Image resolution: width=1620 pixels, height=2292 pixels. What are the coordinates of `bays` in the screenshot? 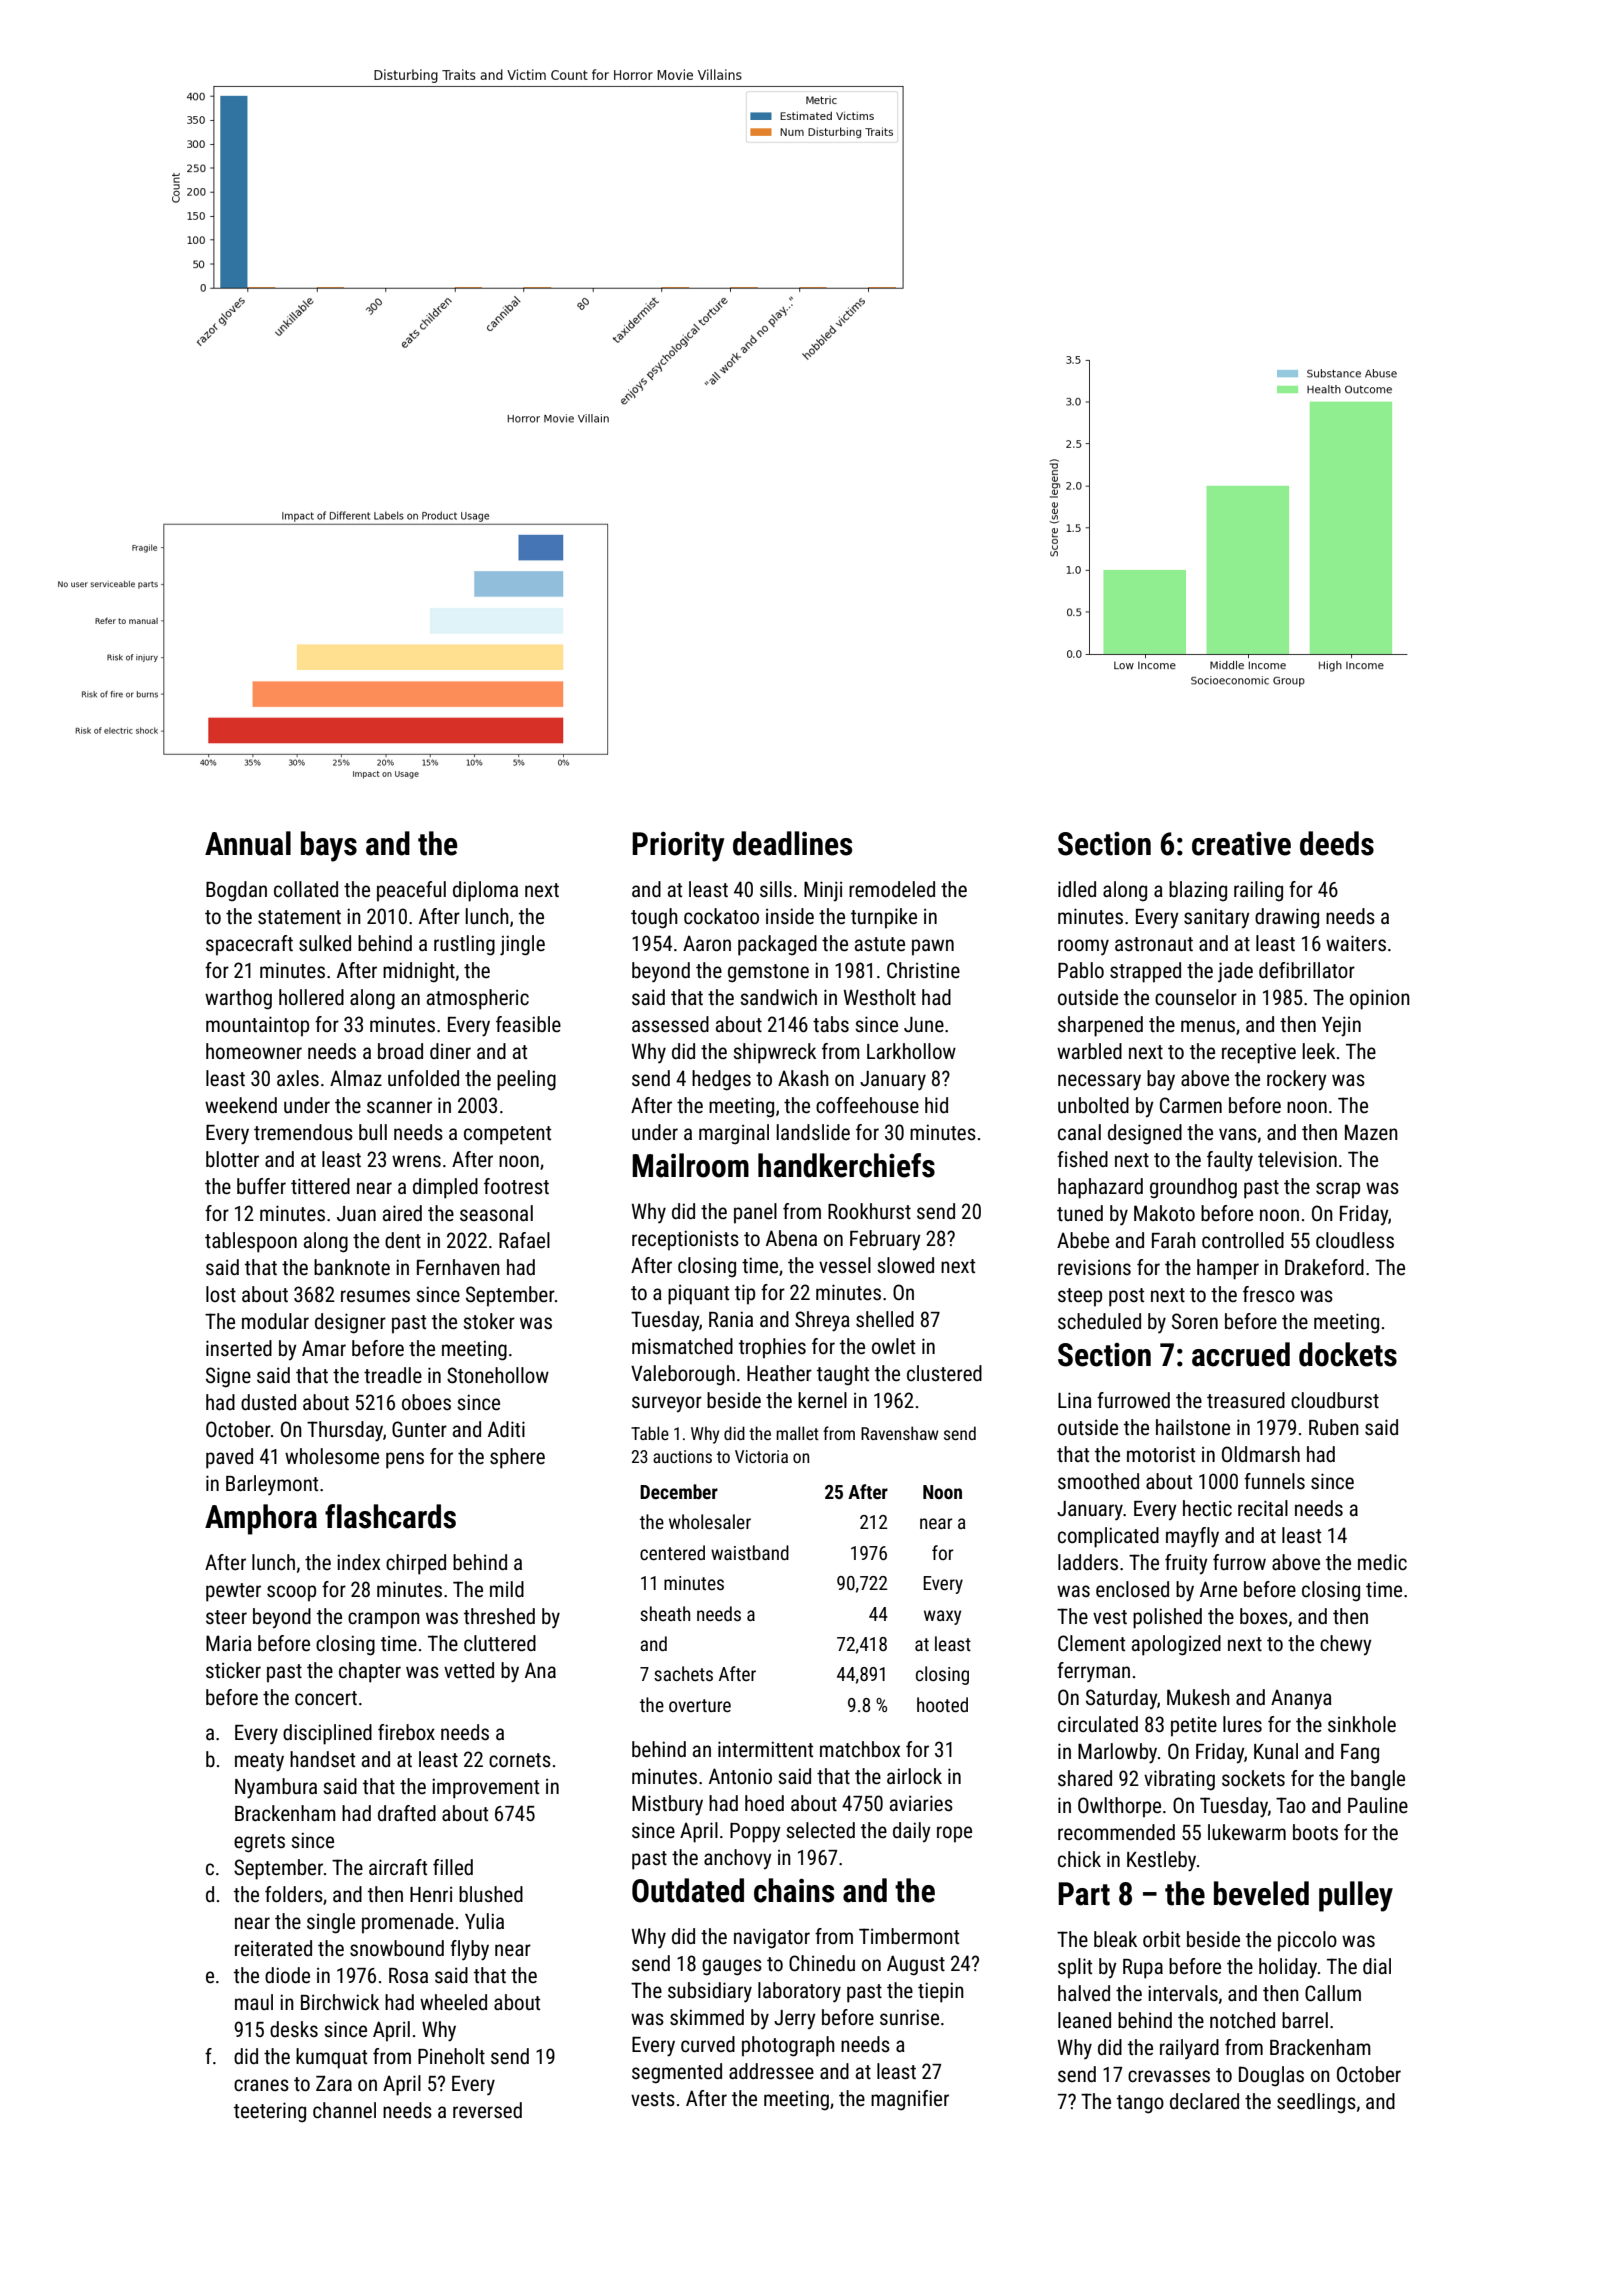 It's located at (329, 846).
